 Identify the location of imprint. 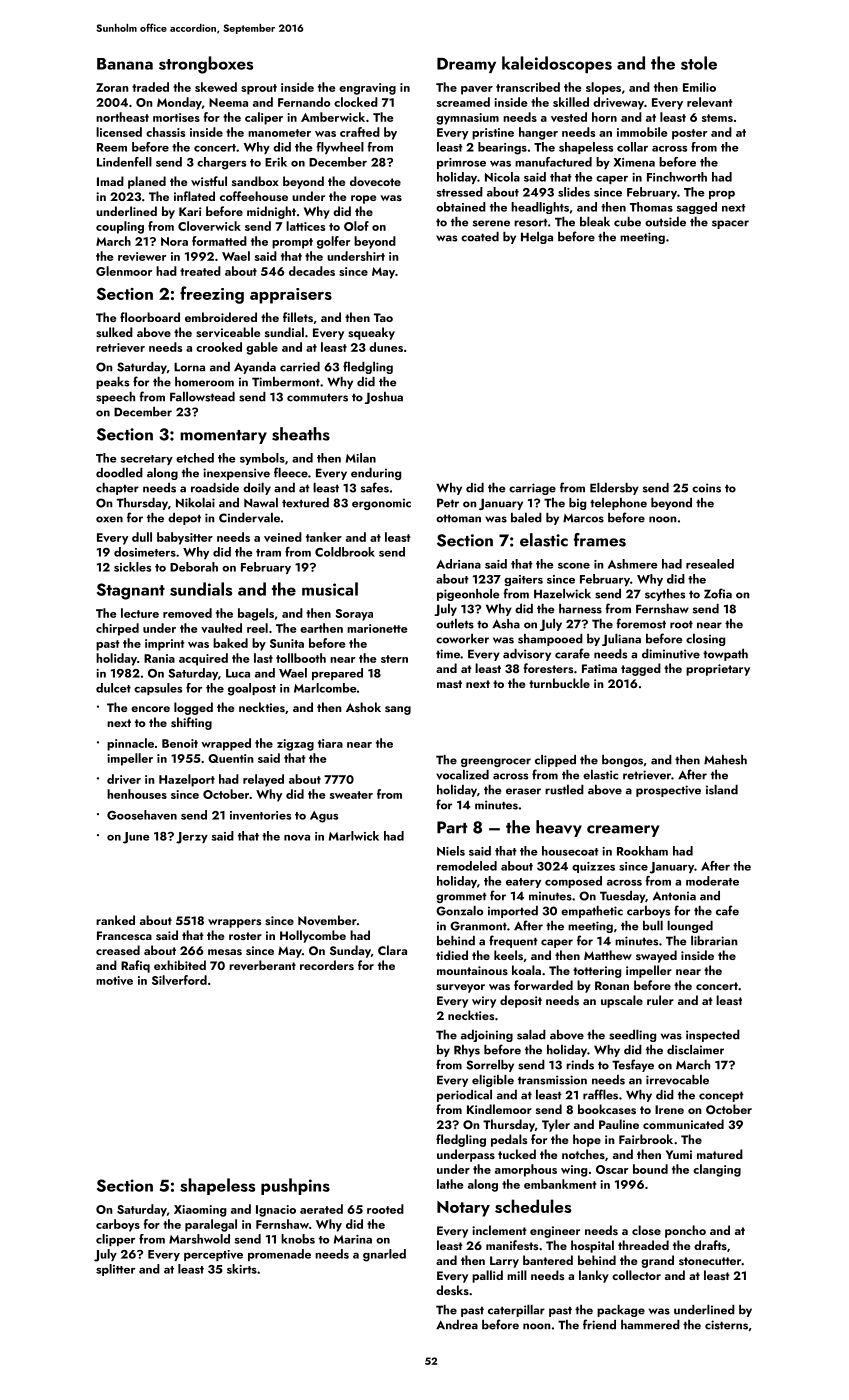
(165, 645).
